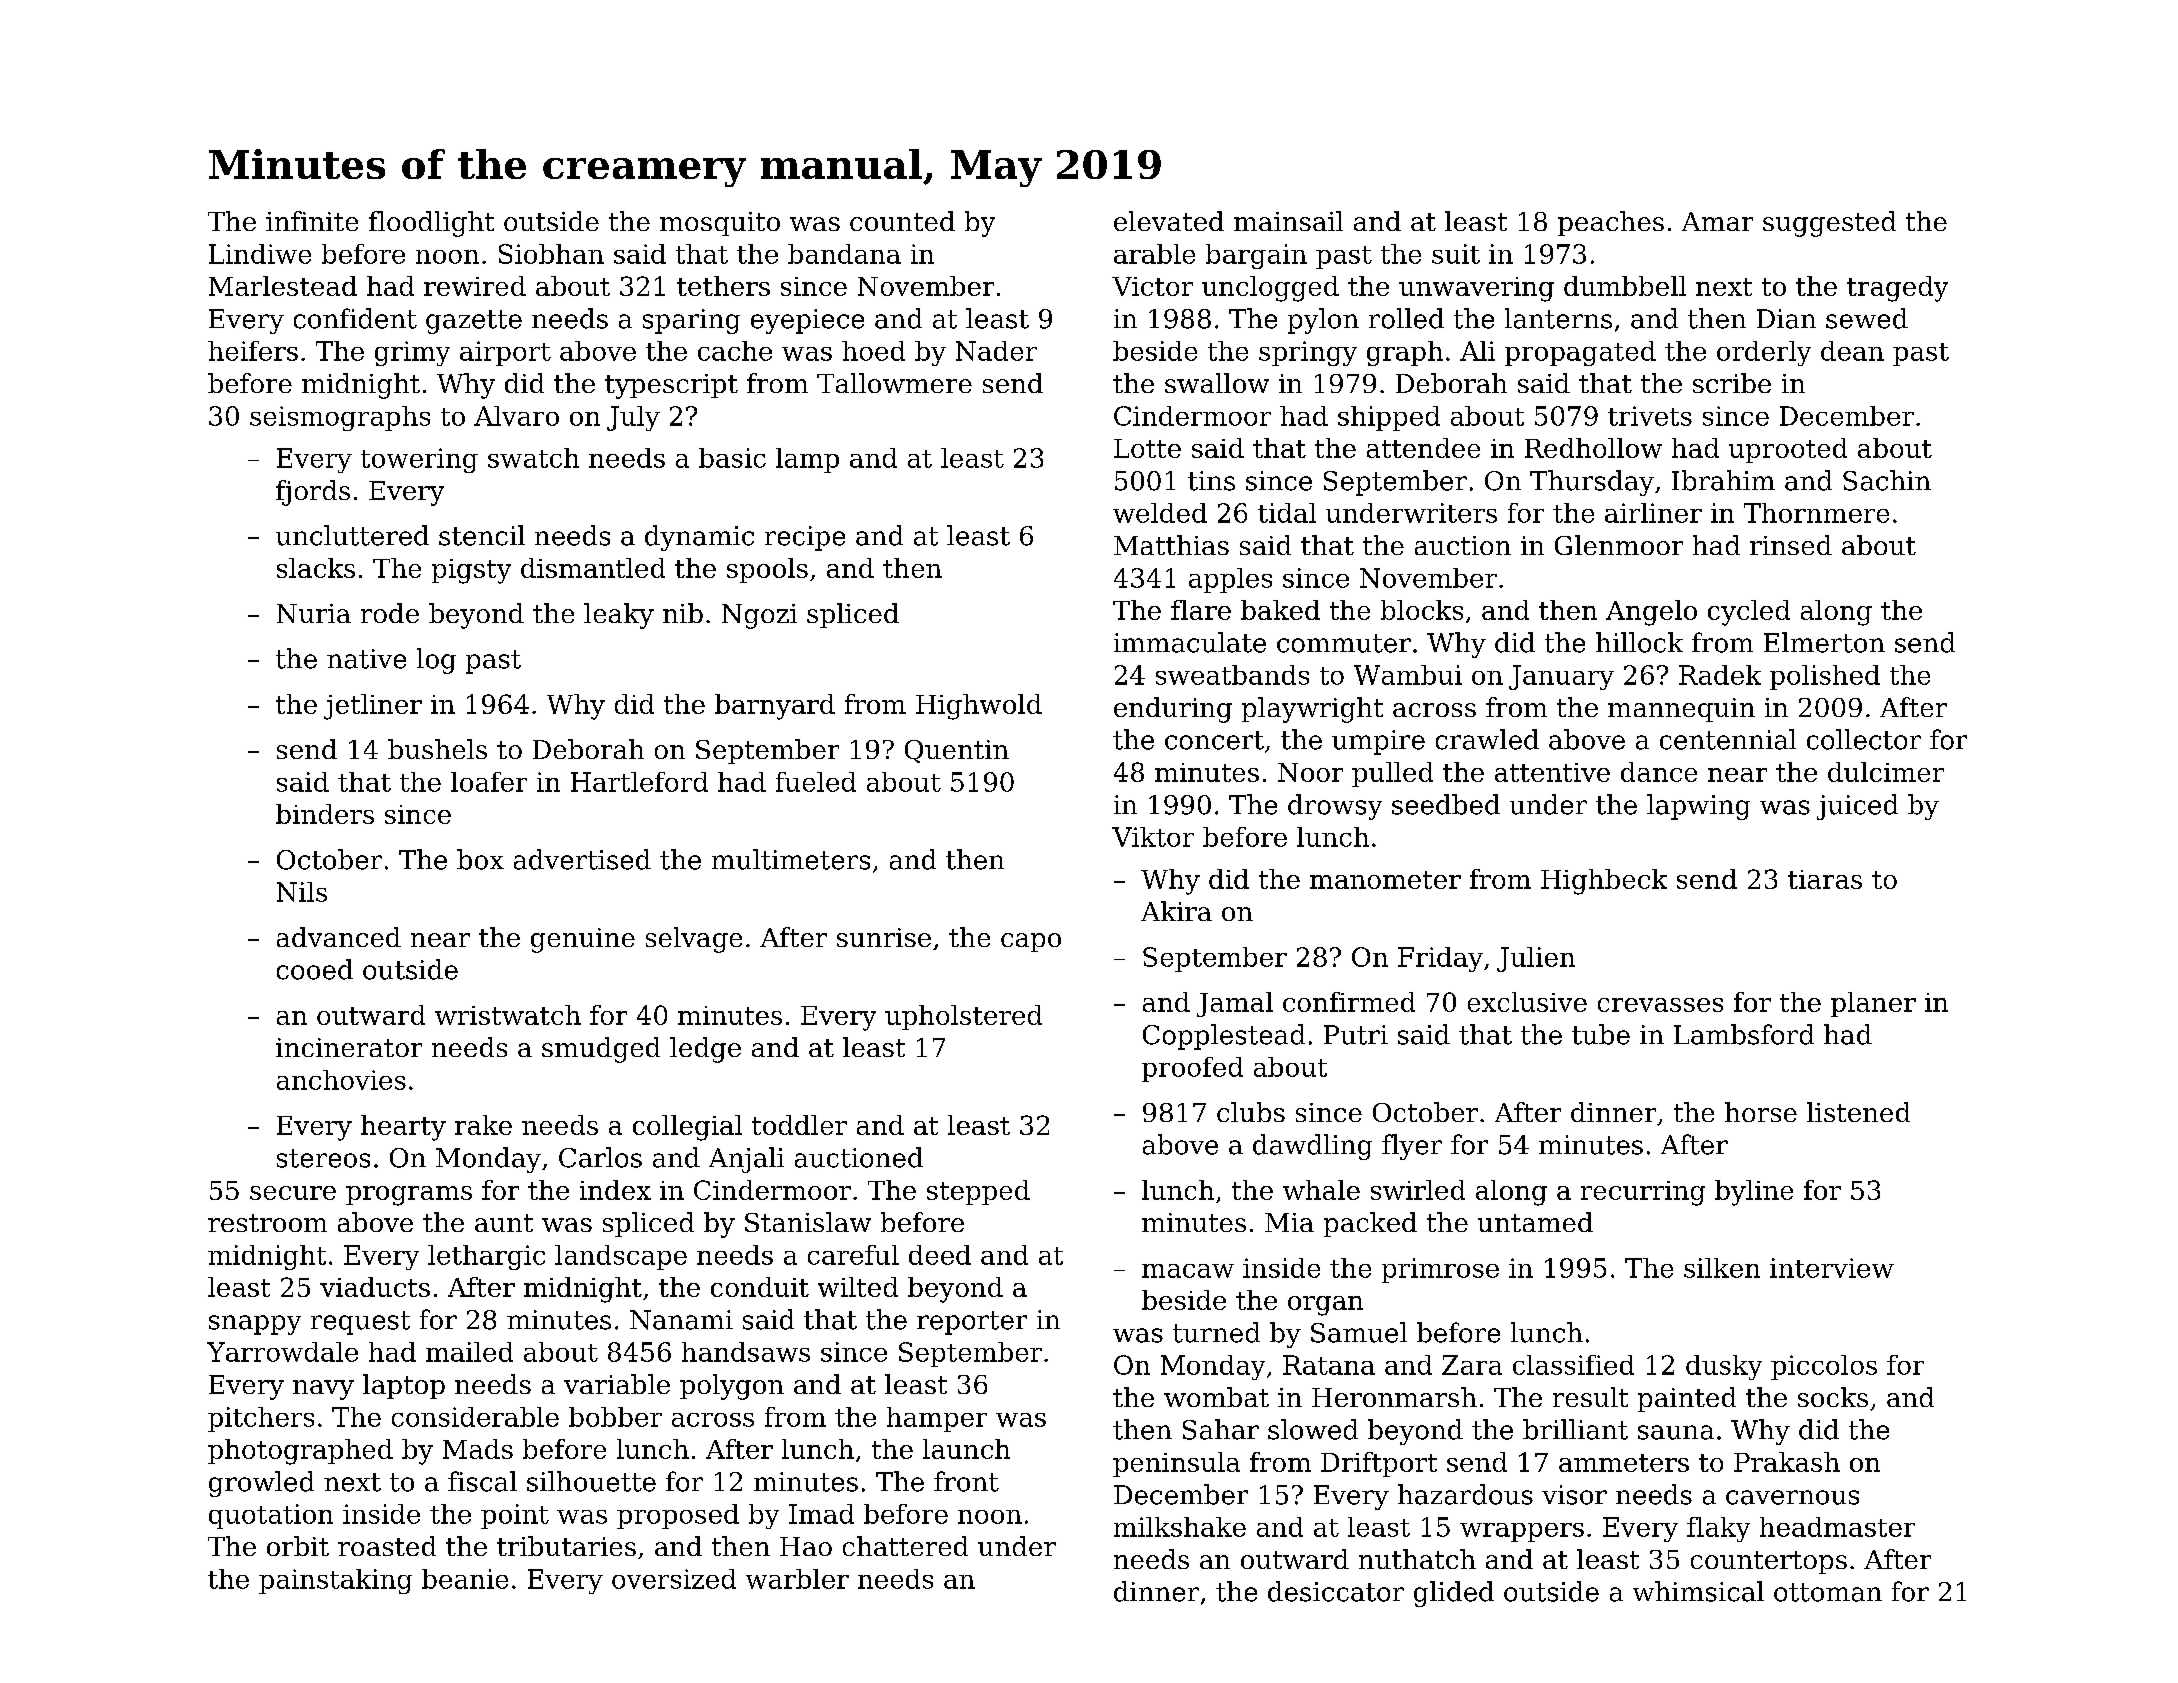 Image resolution: width=2178 pixels, height=1683 pixels. Describe the element at coordinates (1717, 221) in the screenshot. I see `Amar` at that location.
